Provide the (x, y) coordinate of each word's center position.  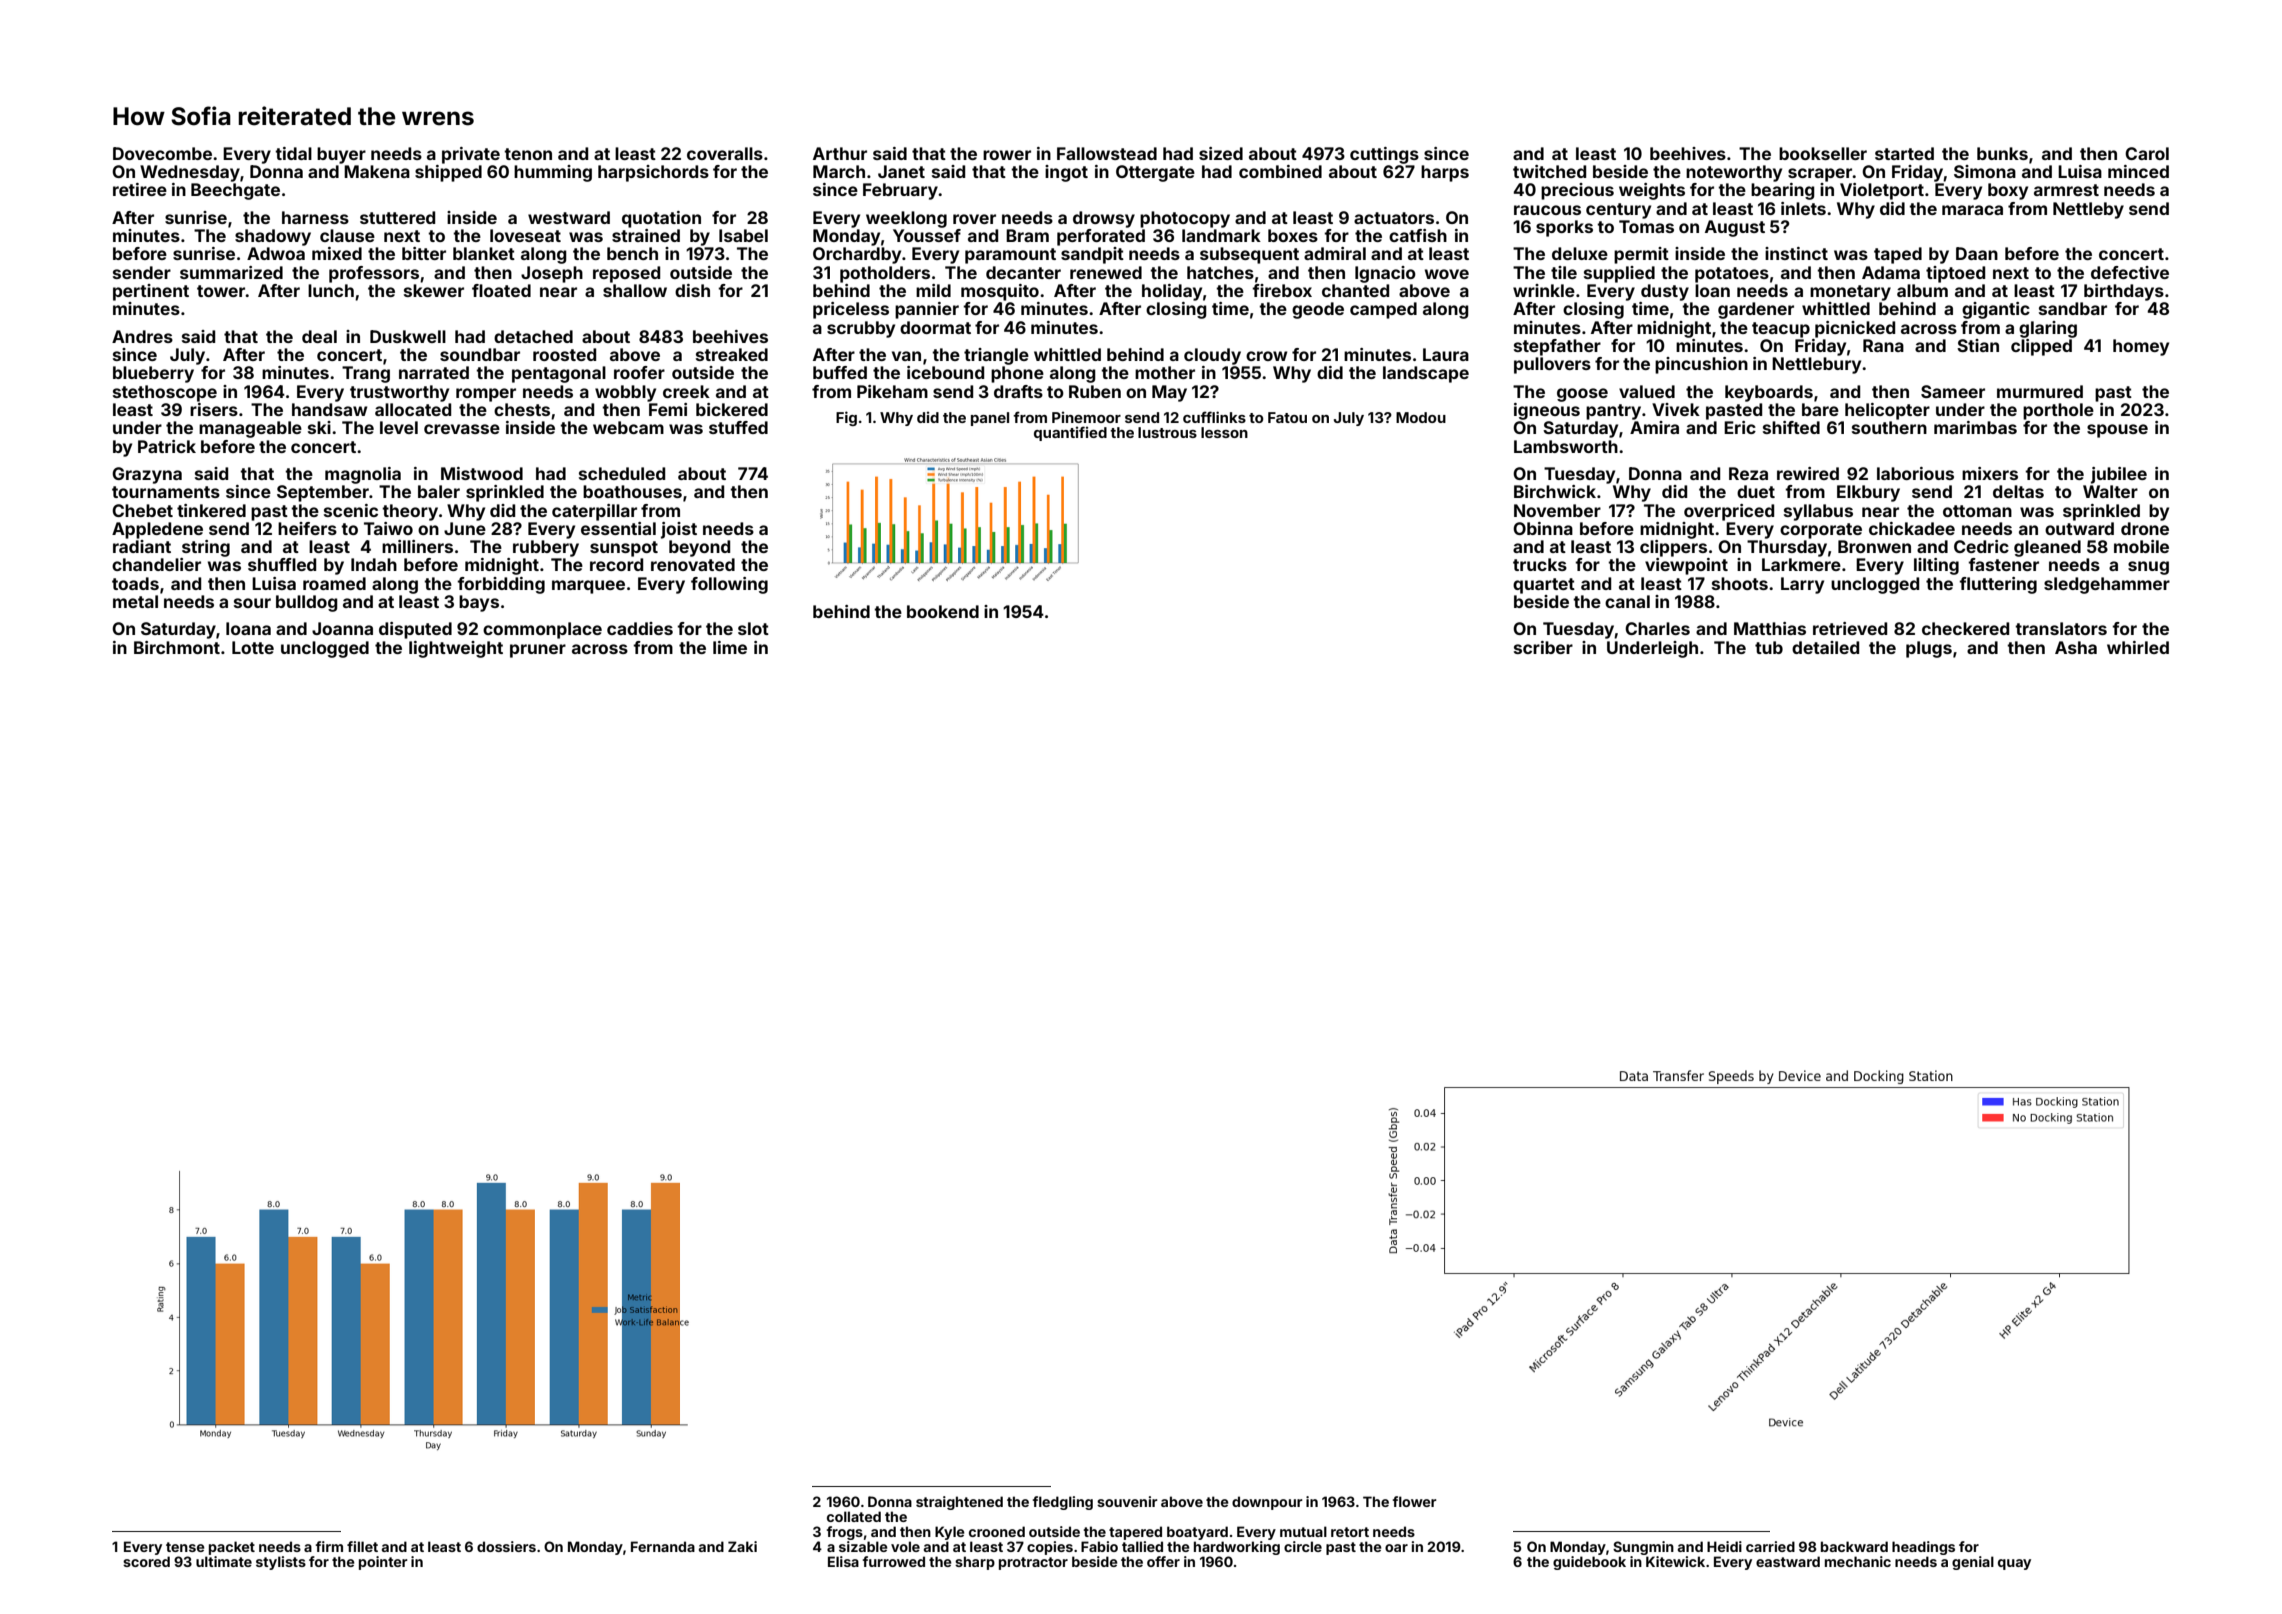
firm (329, 1546)
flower (1415, 1501)
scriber (1543, 647)
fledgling (1063, 1503)
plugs (1929, 649)
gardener (1756, 310)
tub (1769, 647)
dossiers (506, 1546)
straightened (959, 1503)
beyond (699, 548)
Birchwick (1555, 491)
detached (533, 336)
